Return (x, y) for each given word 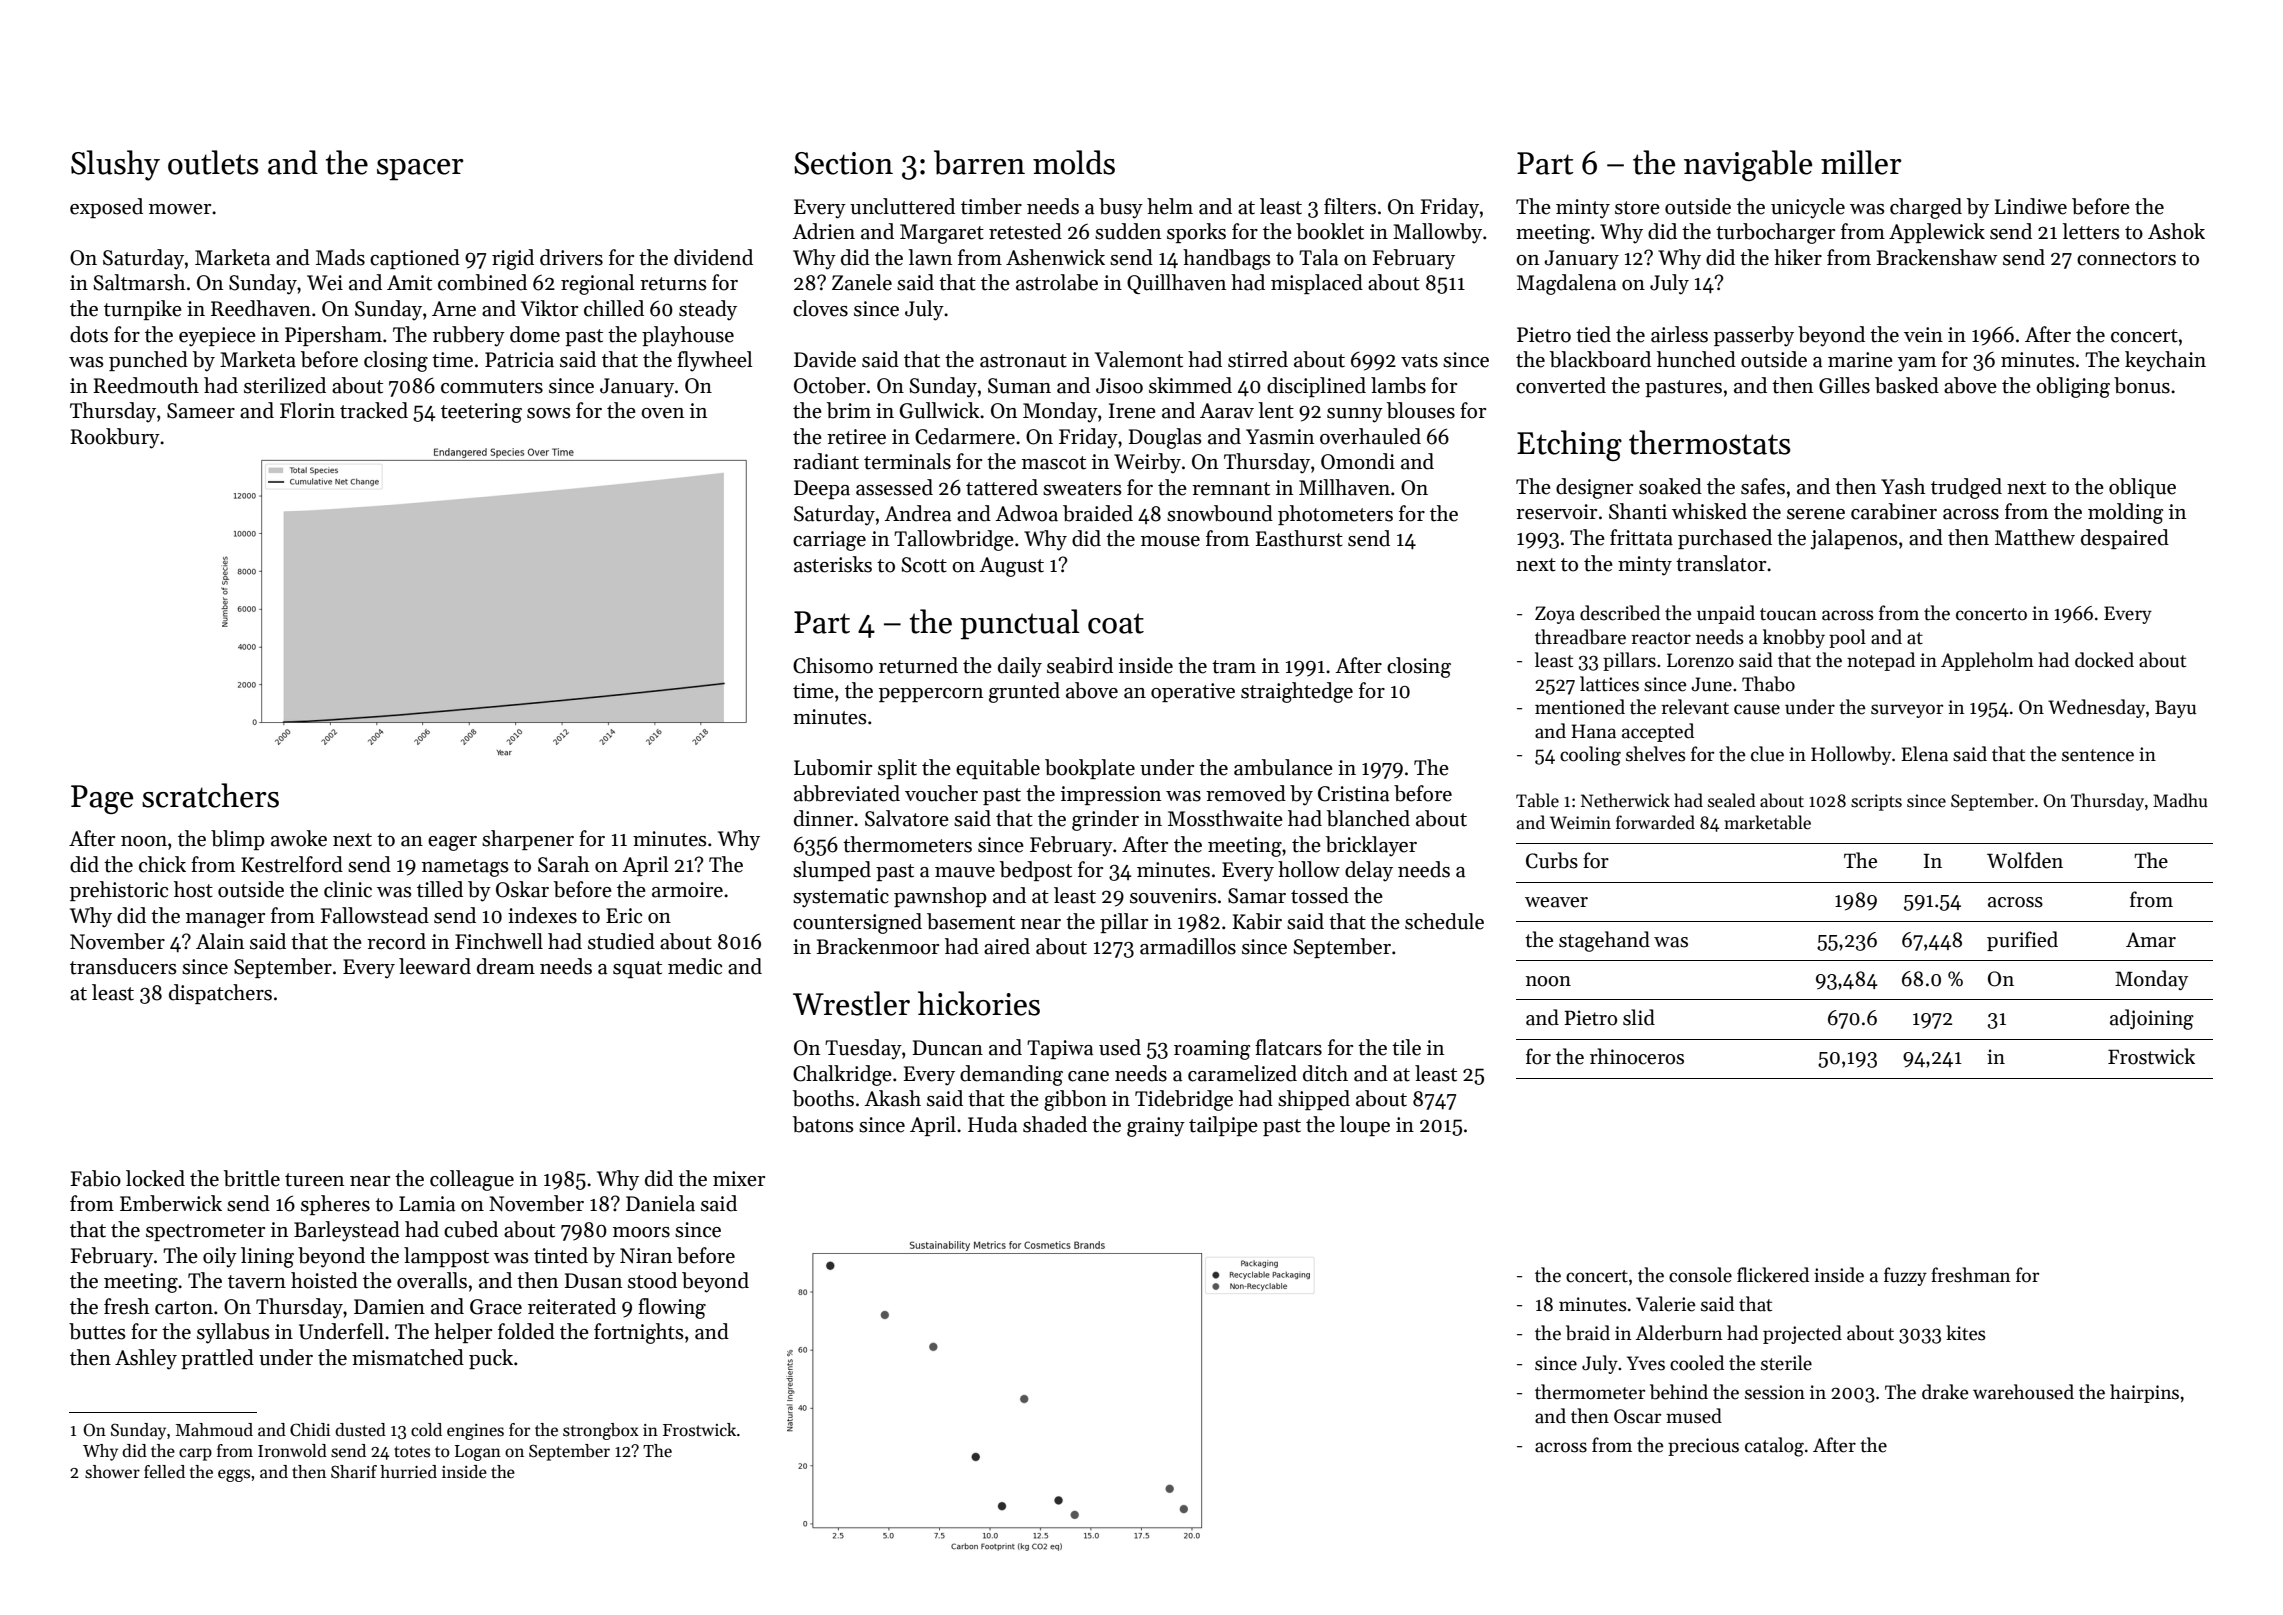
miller (1861, 162)
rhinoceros (1637, 1056)
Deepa (822, 489)
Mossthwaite (1225, 818)
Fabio (95, 1178)
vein (1923, 335)
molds (1074, 162)
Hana (1593, 731)
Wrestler (851, 1003)
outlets (213, 162)
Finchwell (499, 941)
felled (164, 1472)
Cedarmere (965, 436)
